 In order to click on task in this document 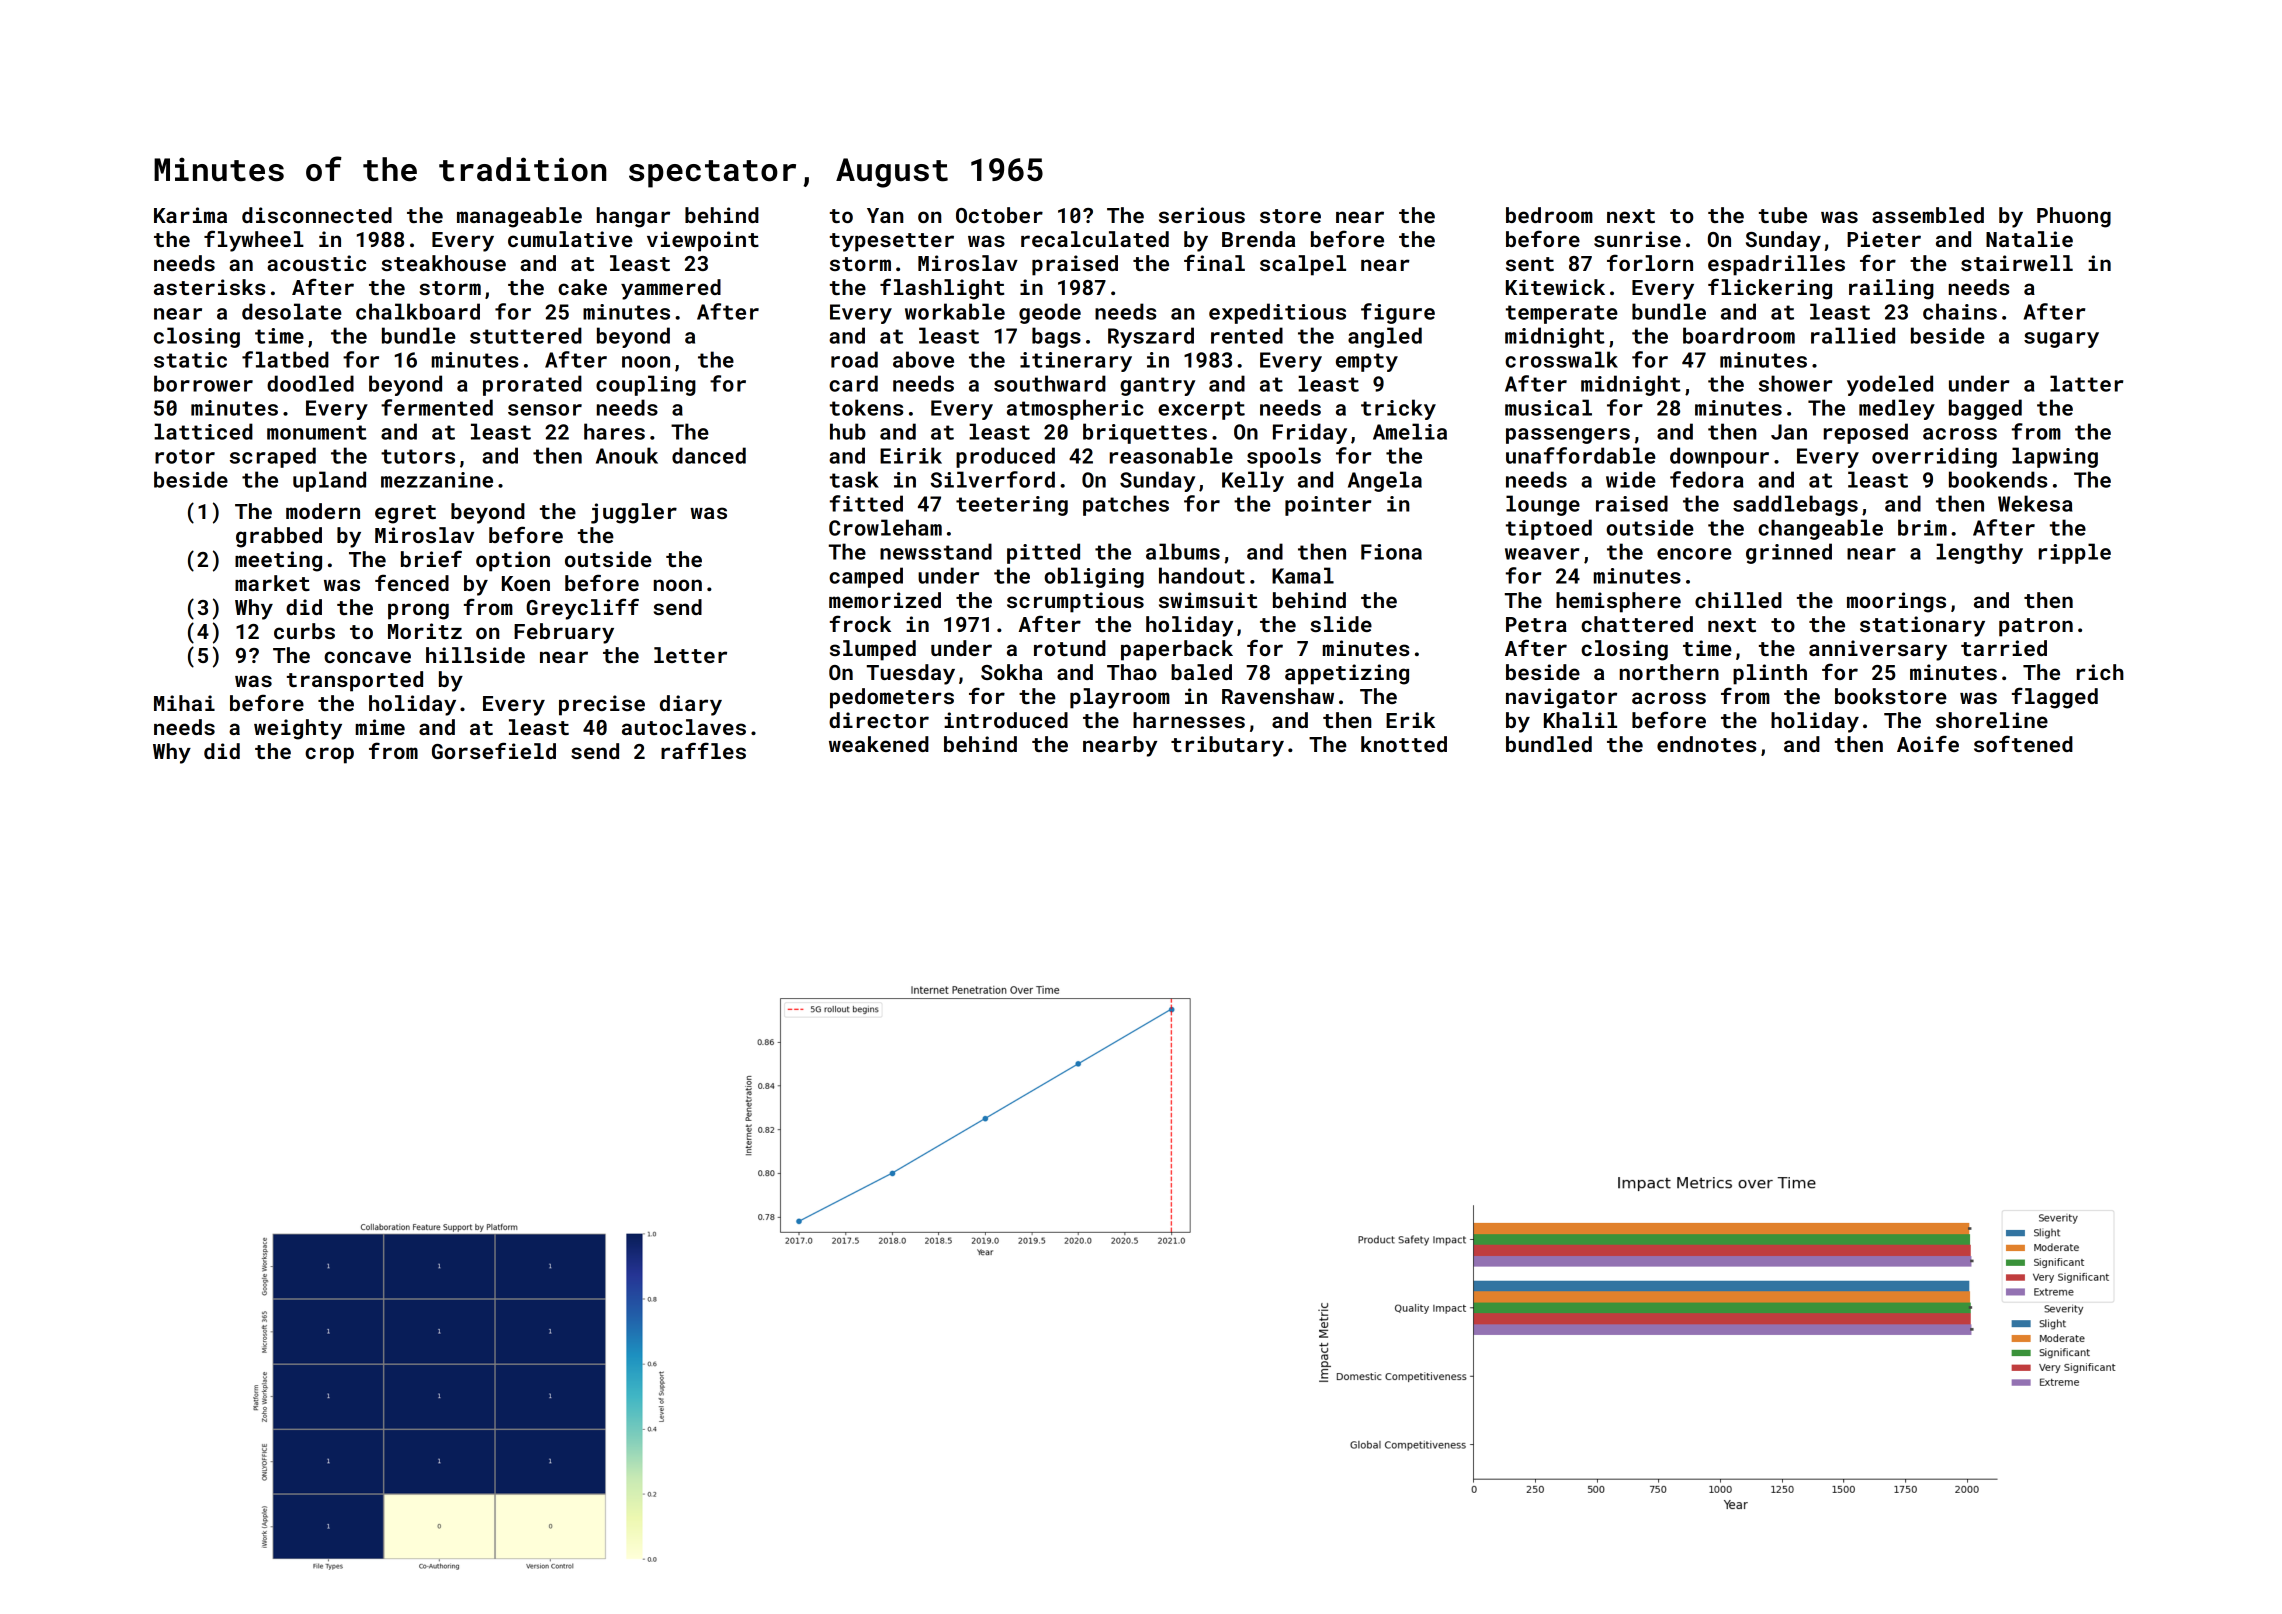, I will do `click(854, 479)`.
